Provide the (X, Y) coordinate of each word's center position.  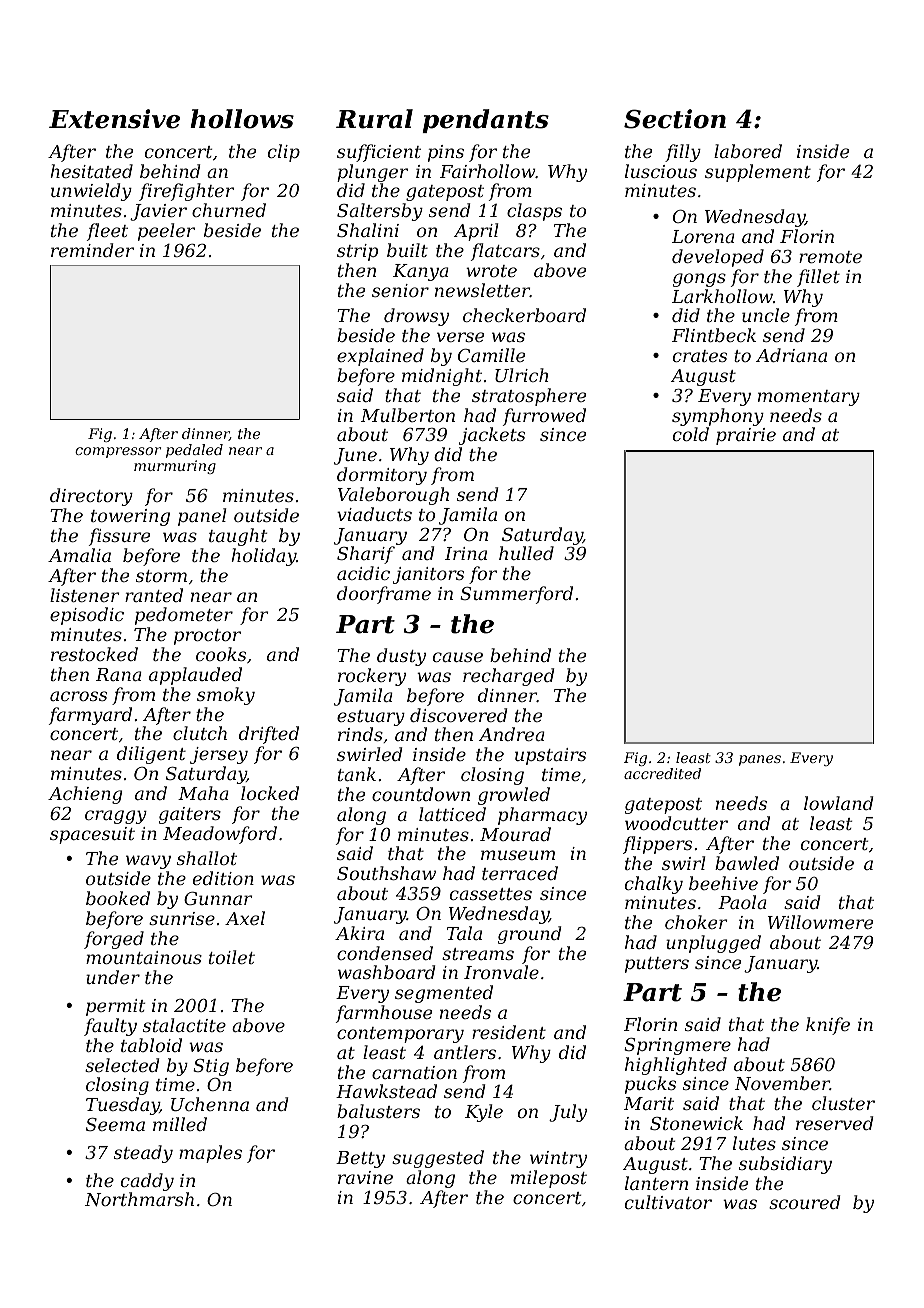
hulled (526, 553)
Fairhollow (488, 171)
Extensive (114, 119)
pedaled (194, 451)
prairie (746, 436)
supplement (758, 173)
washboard (386, 972)
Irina (466, 553)
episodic (87, 616)
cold (691, 434)
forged (114, 940)
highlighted (676, 1066)
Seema (115, 1124)
